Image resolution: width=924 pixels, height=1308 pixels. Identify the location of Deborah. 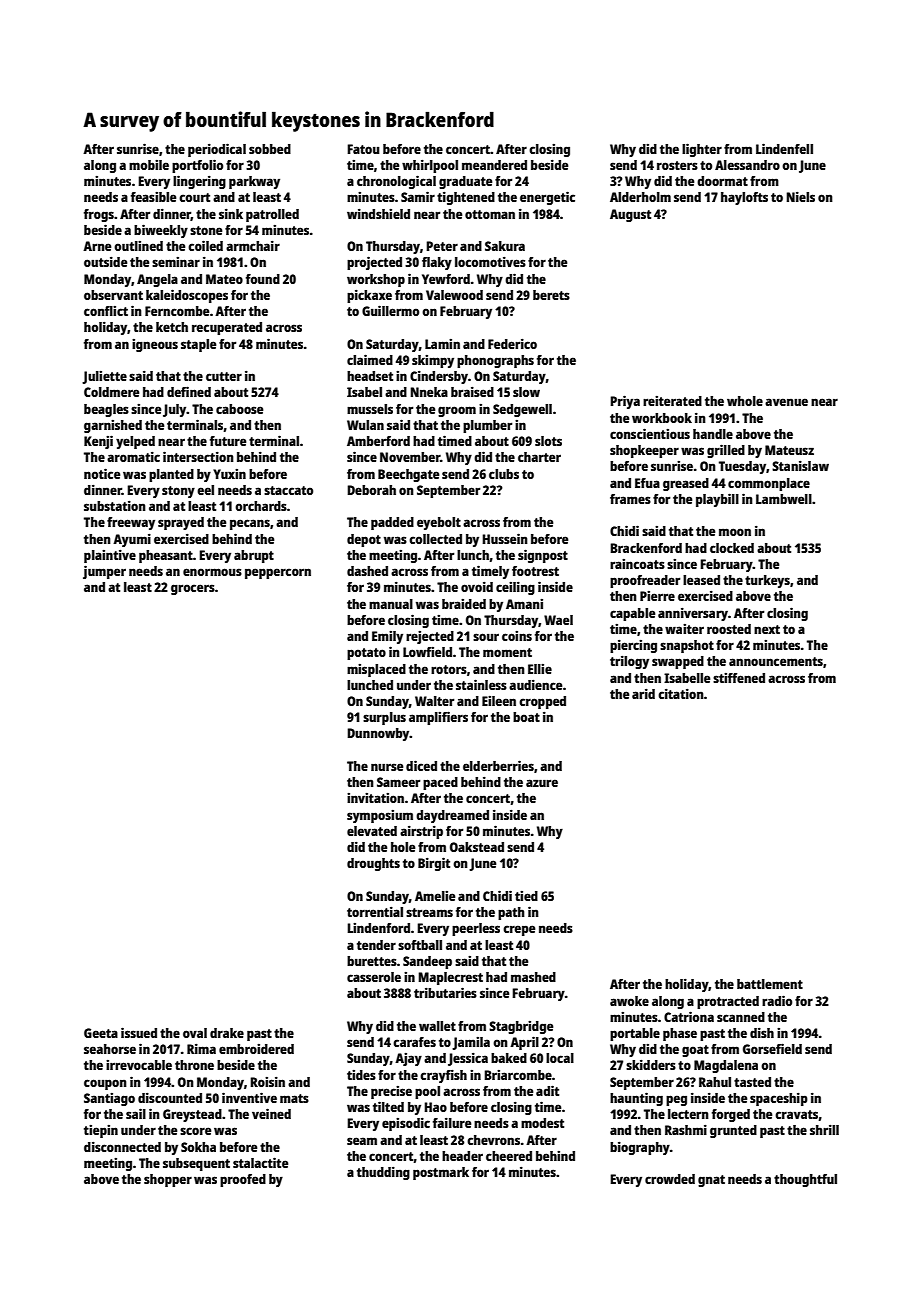
(371, 490).
